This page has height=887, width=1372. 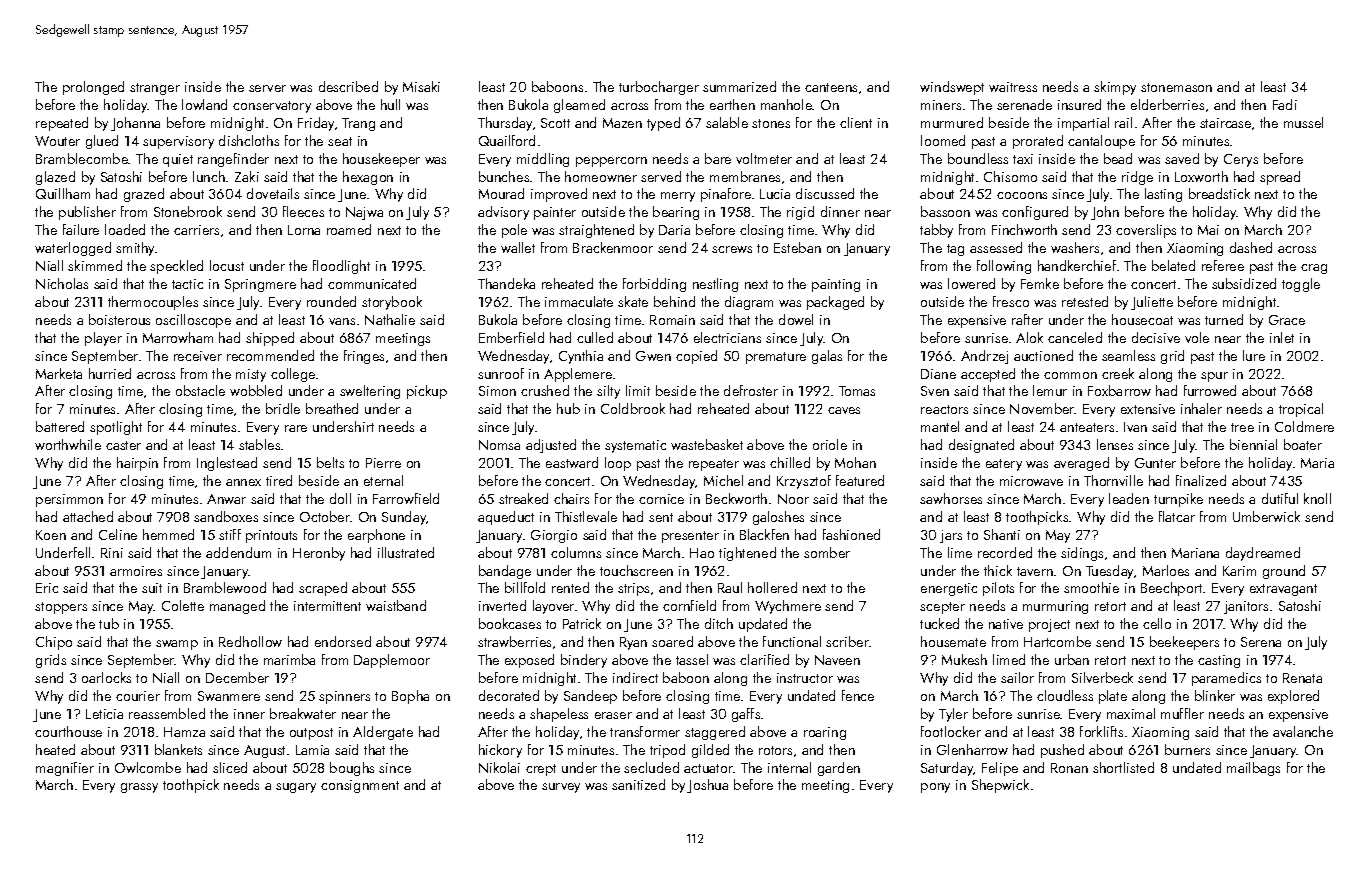 What do you see at coordinates (555, 213) in the page?
I see `painter` at bounding box center [555, 213].
